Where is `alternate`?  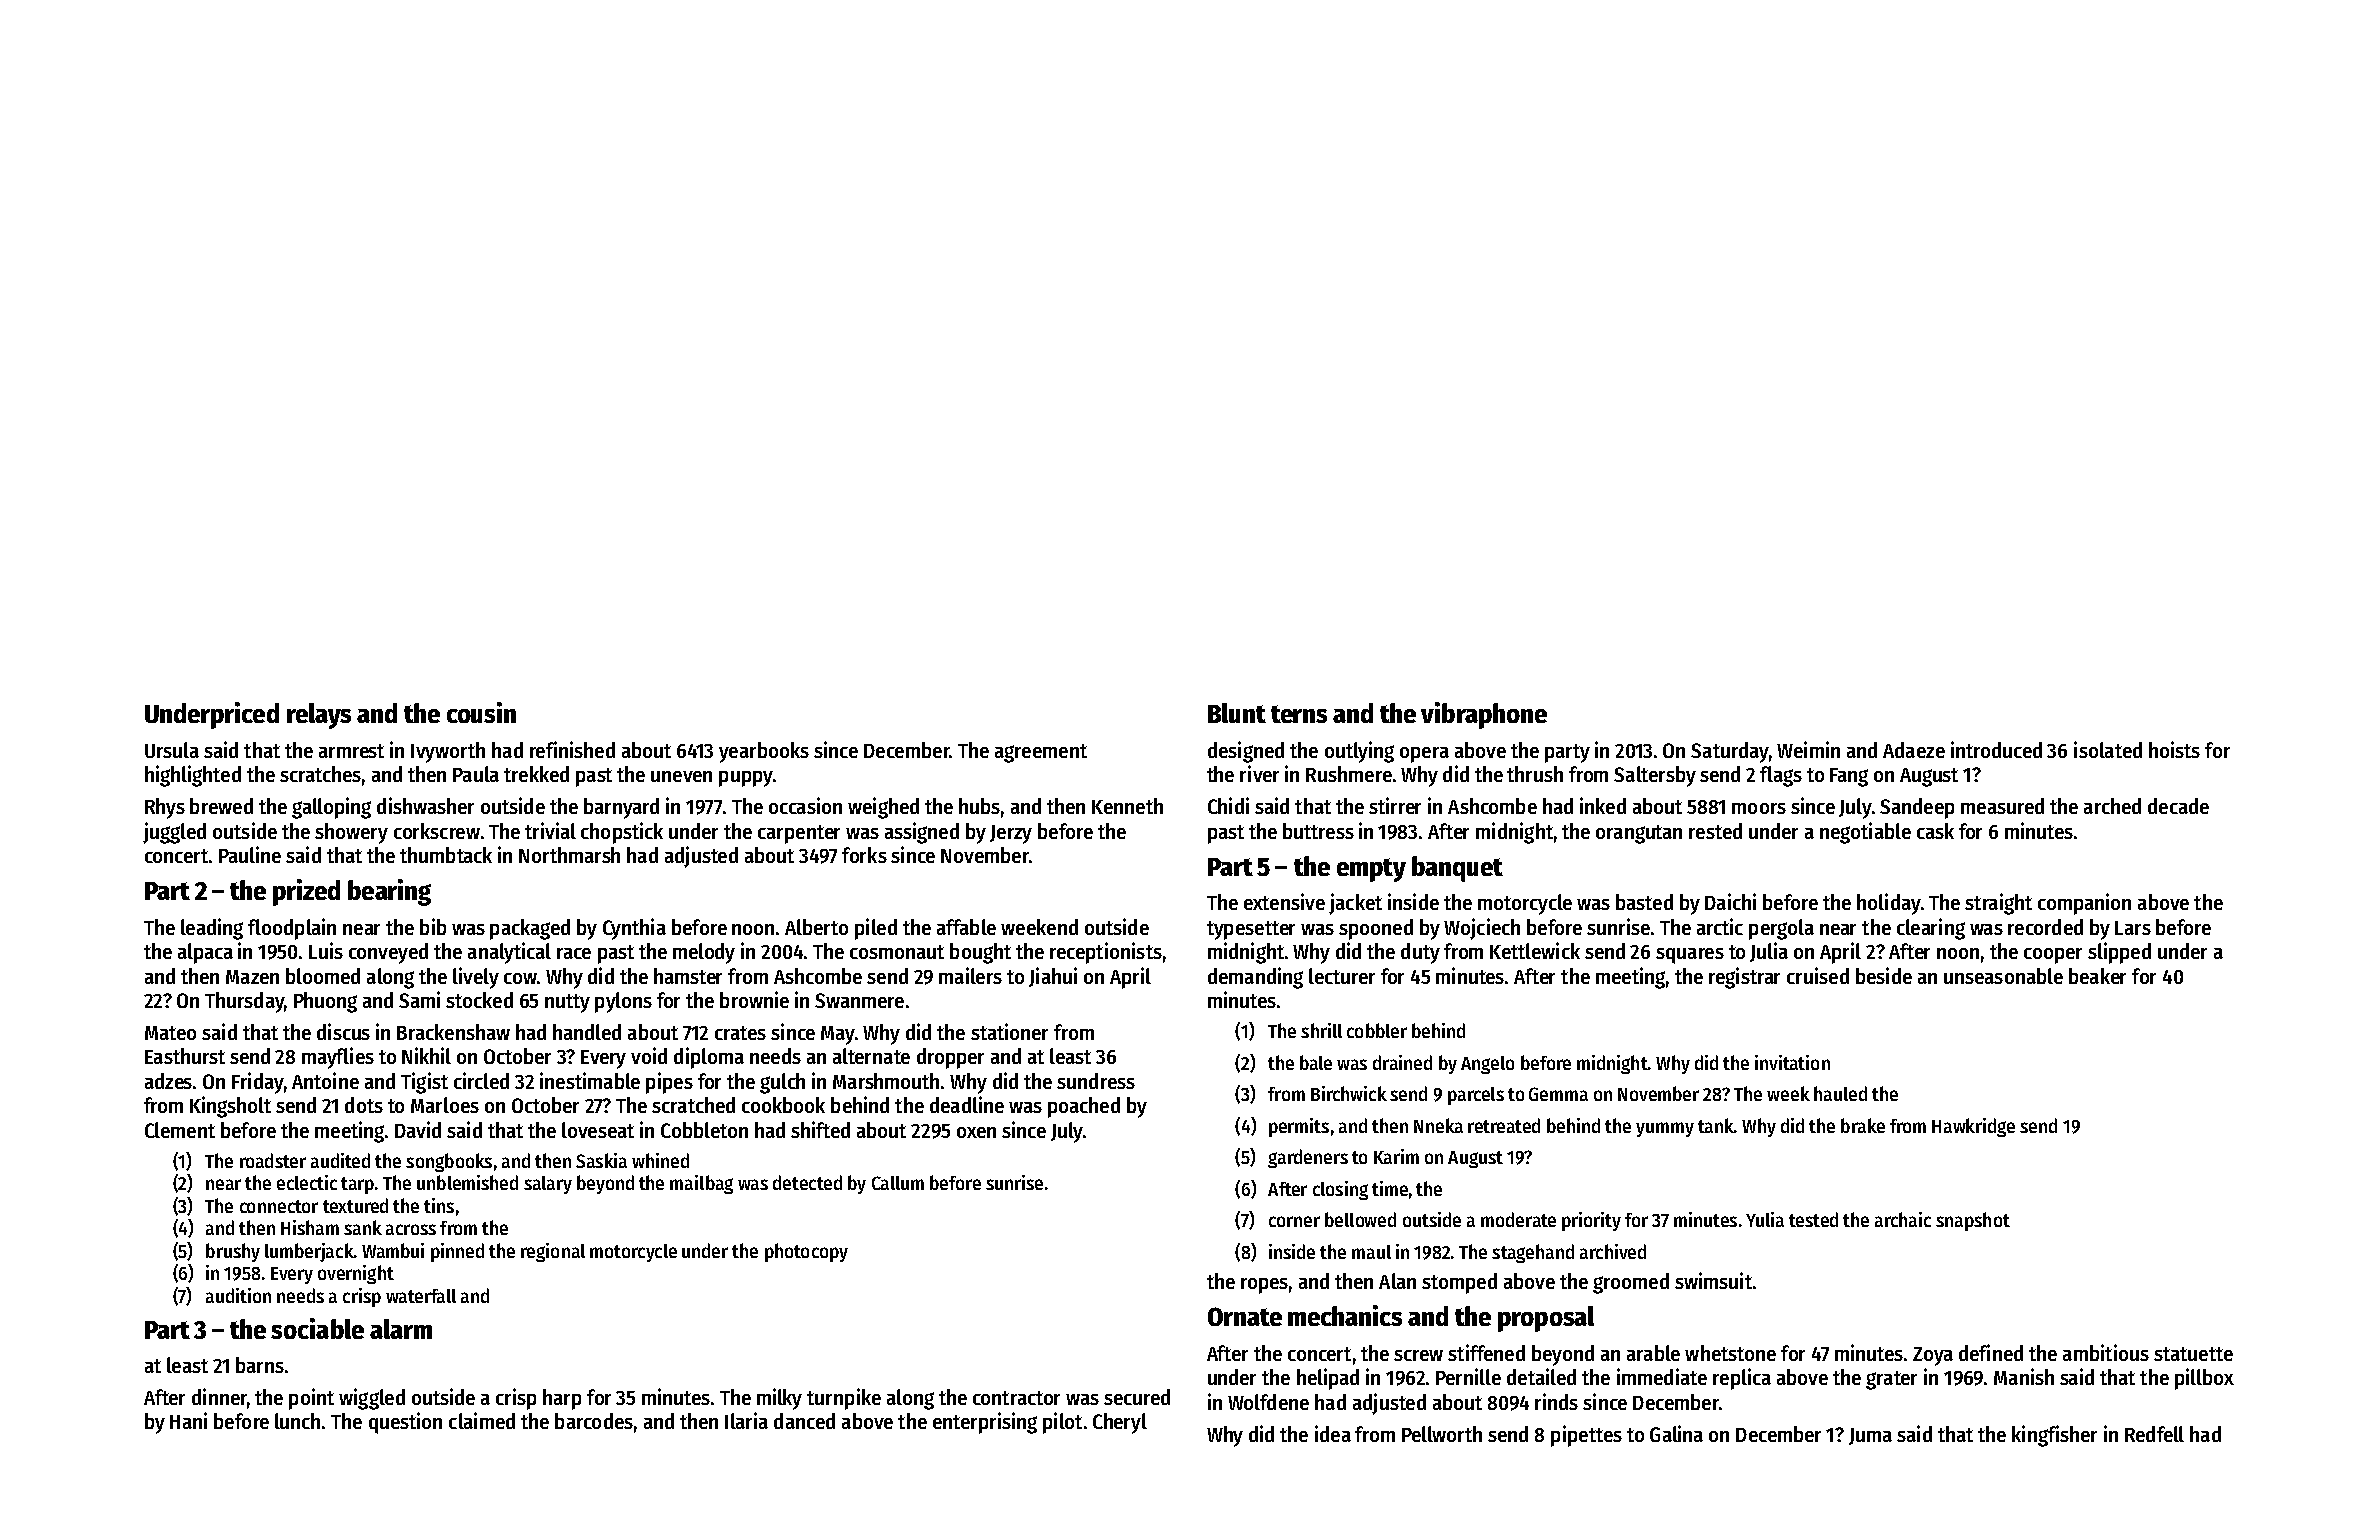
alternate is located at coordinates (871, 1056).
